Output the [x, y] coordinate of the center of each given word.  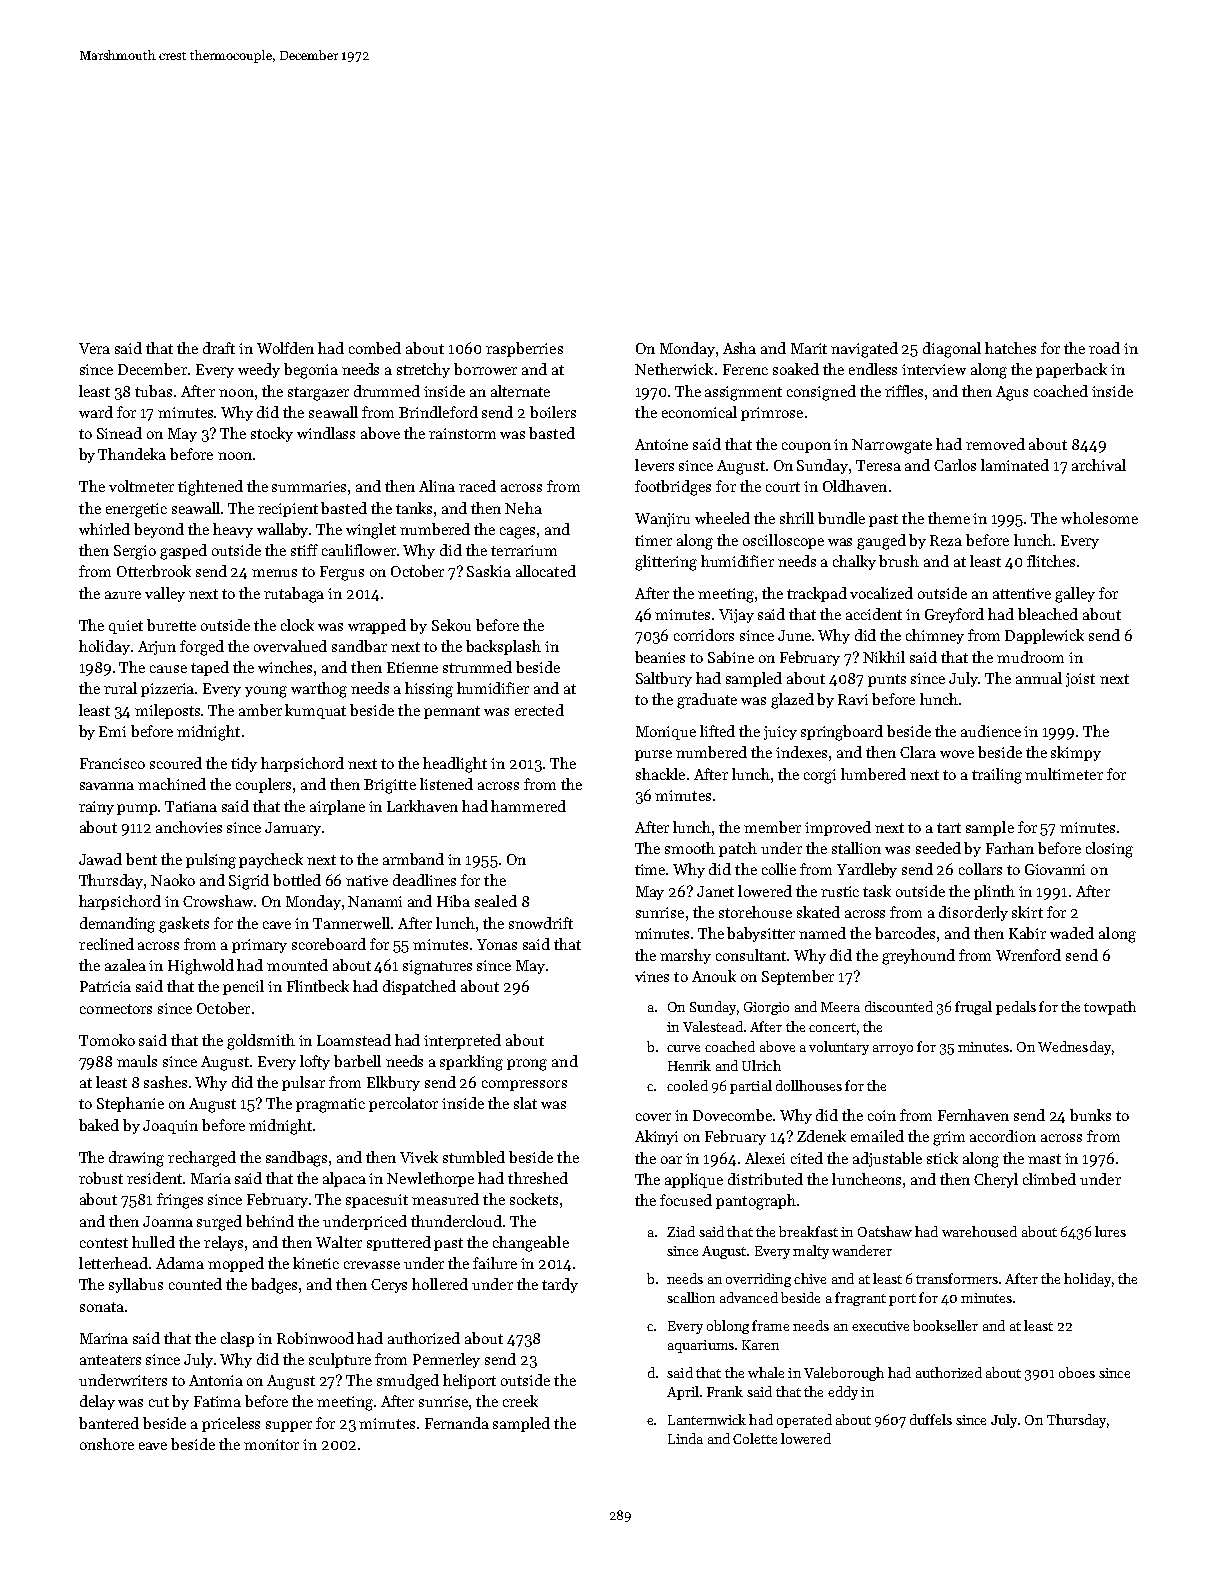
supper [289, 1426]
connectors [116, 1009]
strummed [477, 667]
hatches [1010, 348]
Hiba [453, 901]
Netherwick [674, 369]
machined [172, 784]
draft [219, 348]
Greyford [954, 615]
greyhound [918, 957]
